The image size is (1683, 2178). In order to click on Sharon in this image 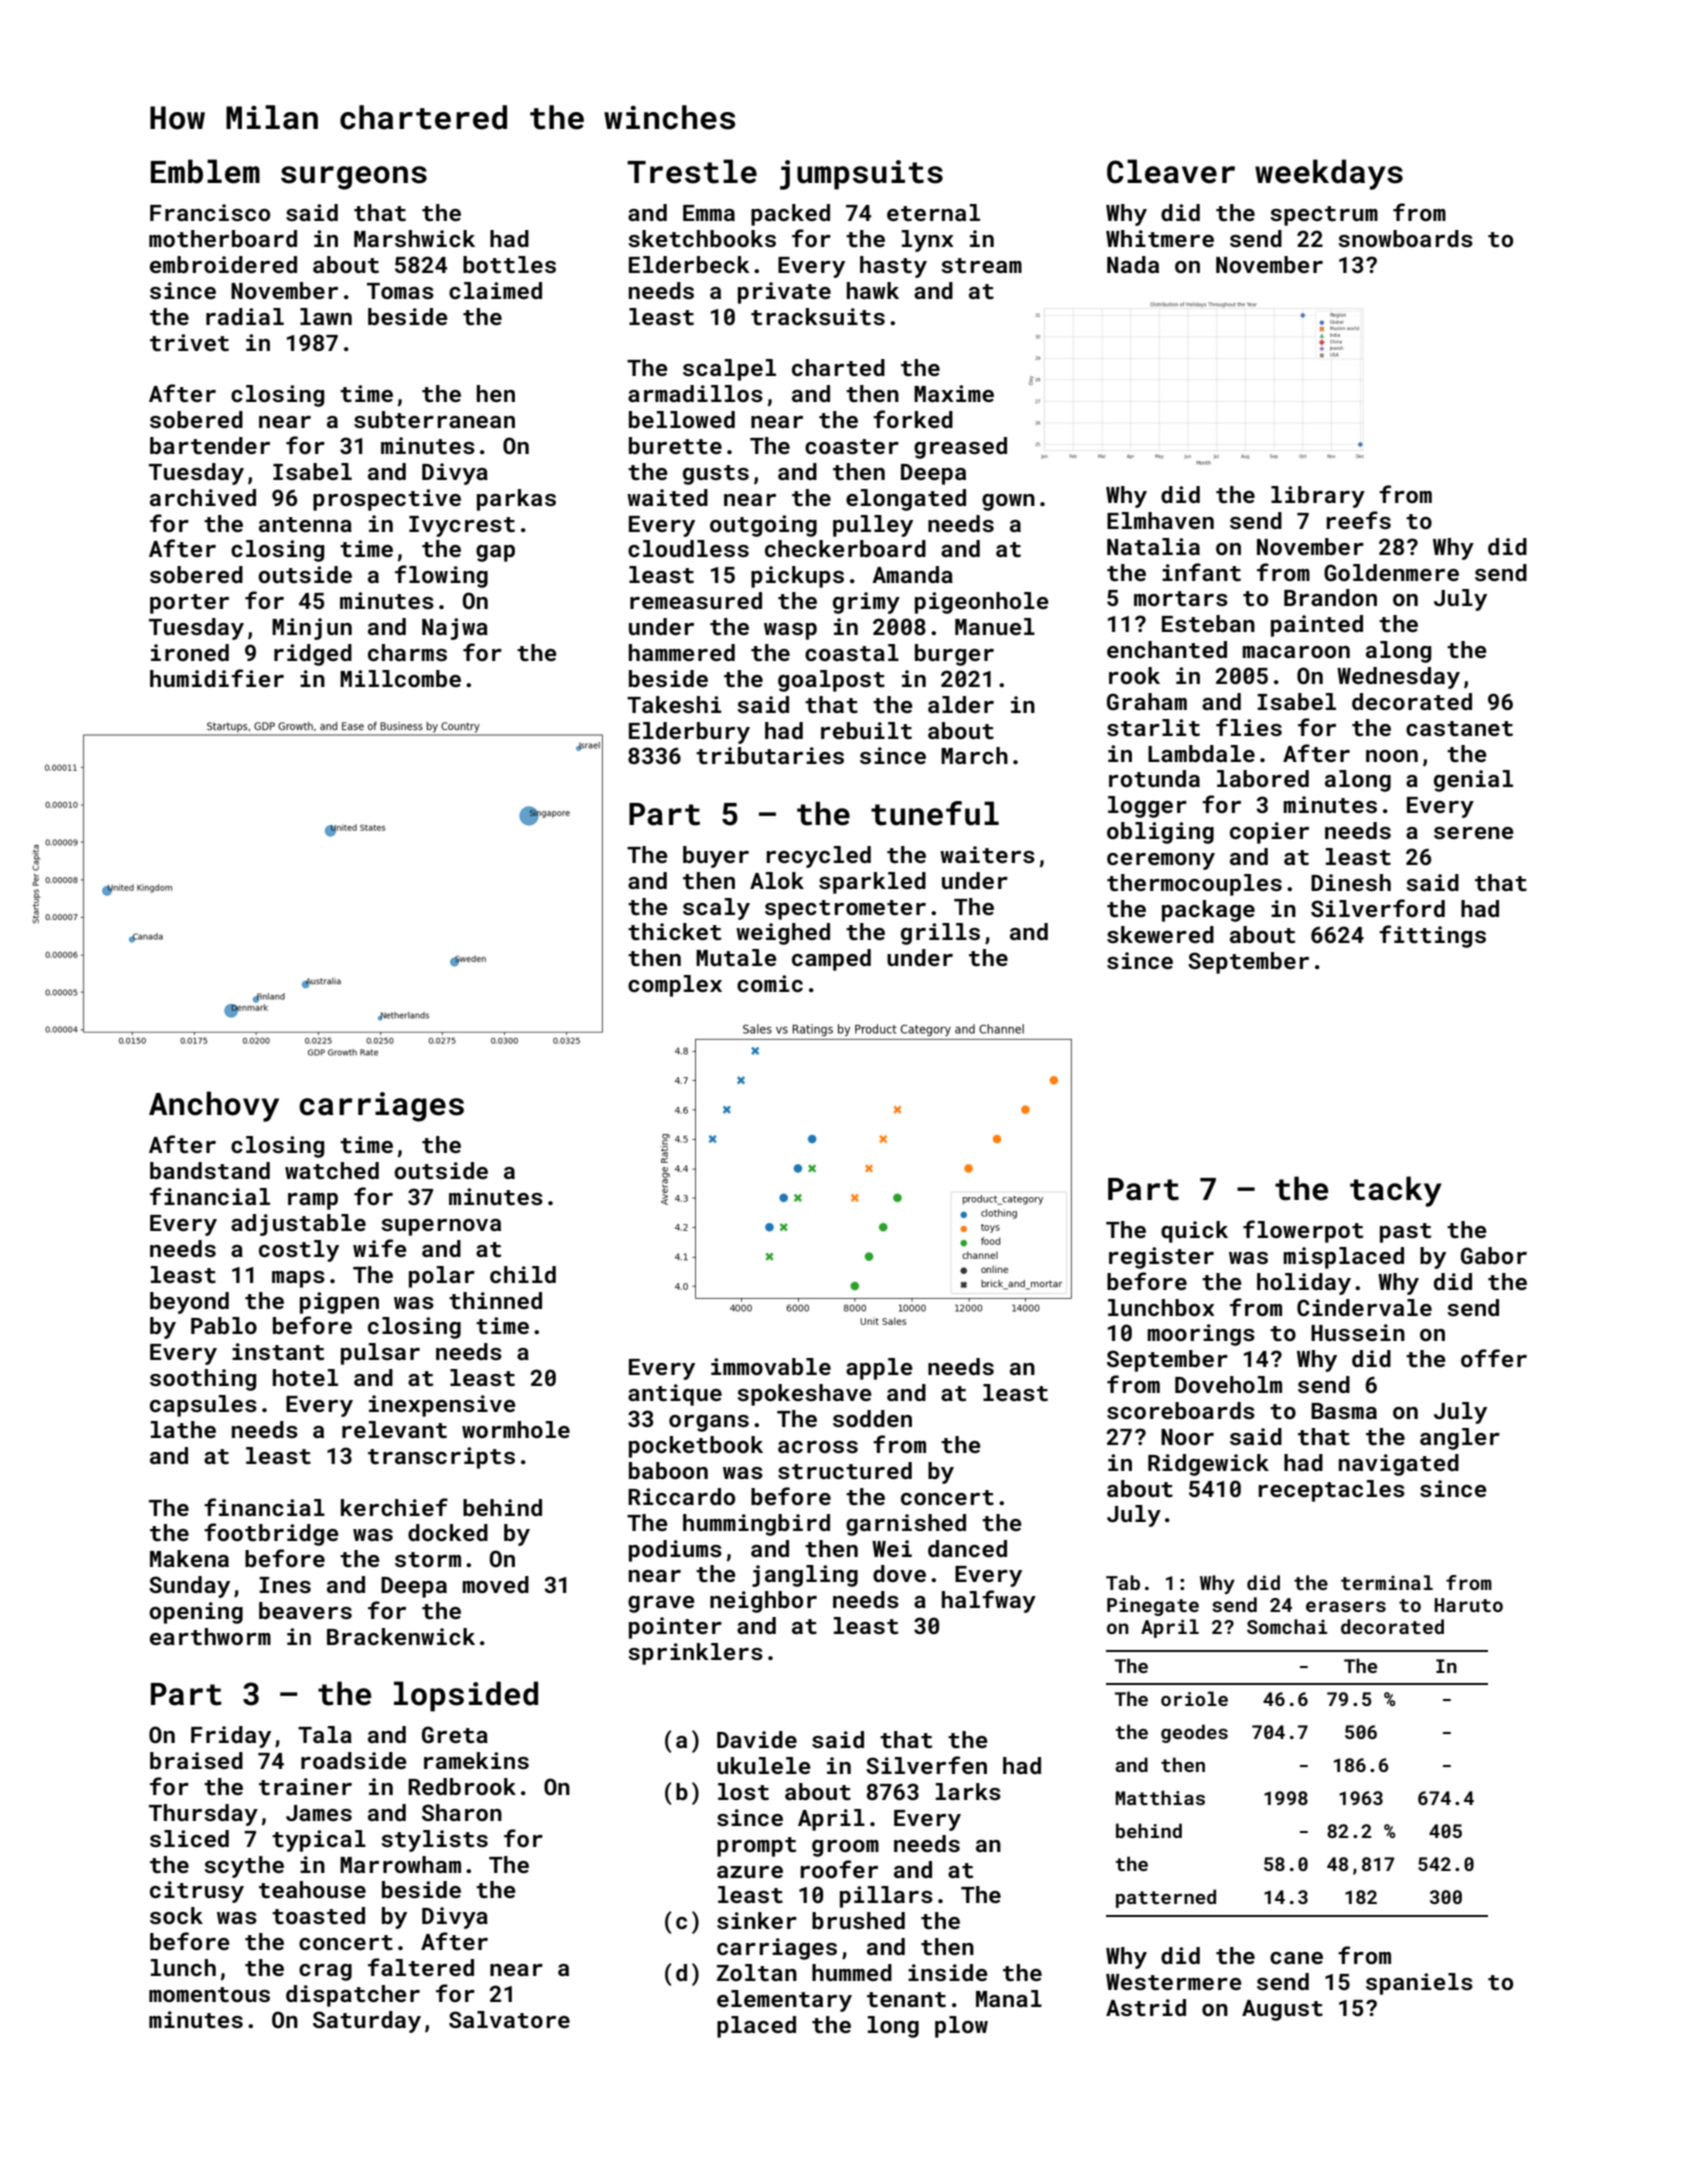, I will do `click(462, 1812)`.
